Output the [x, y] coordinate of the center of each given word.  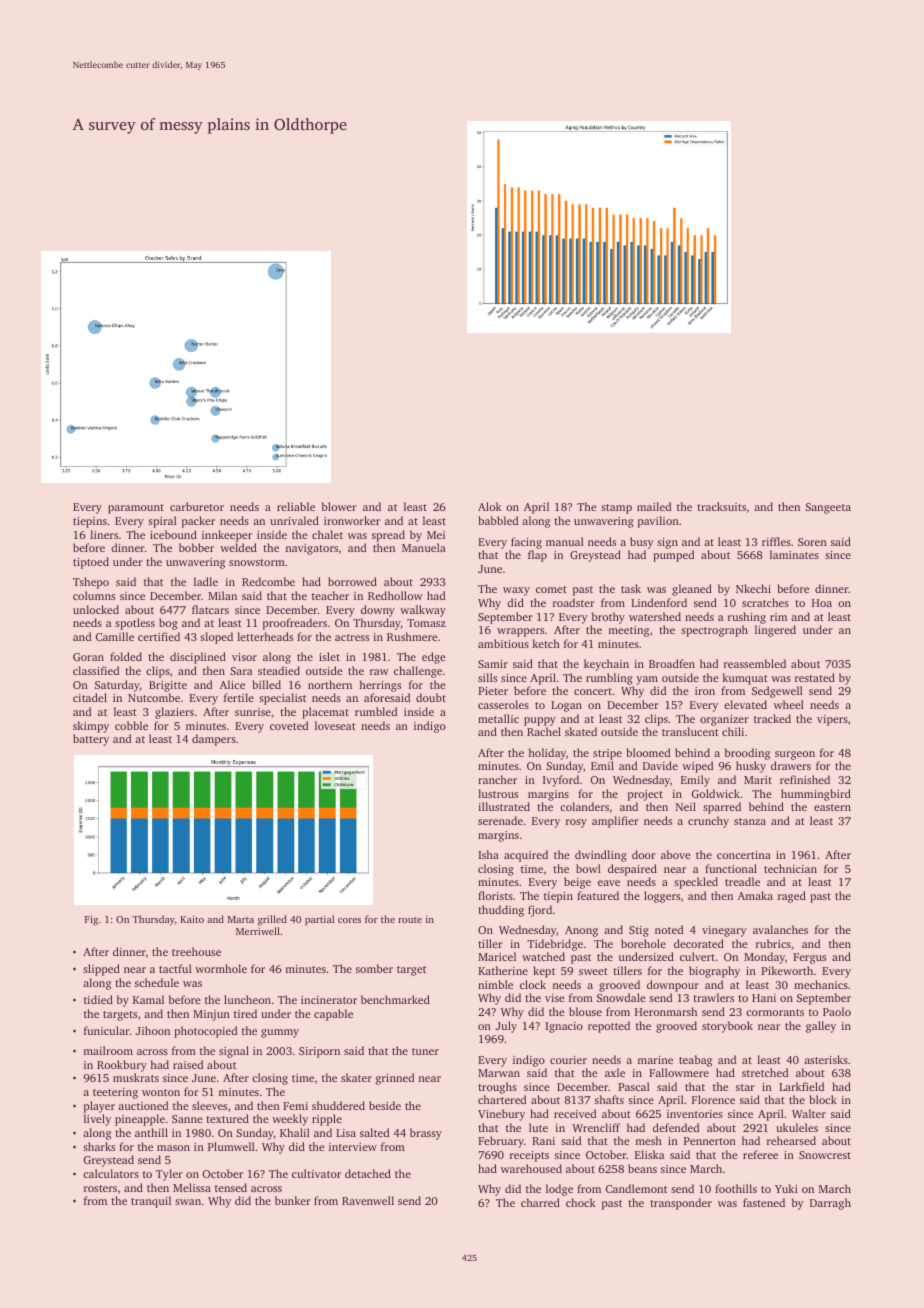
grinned [395, 1079]
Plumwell [231, 1146]
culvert [697, 956]
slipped [101, 970]
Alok [490, 506]
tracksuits [721, 506]
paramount [136, 509]
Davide [660, 765]
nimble [495, 984]
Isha [488, 854]
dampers [214, 740]
